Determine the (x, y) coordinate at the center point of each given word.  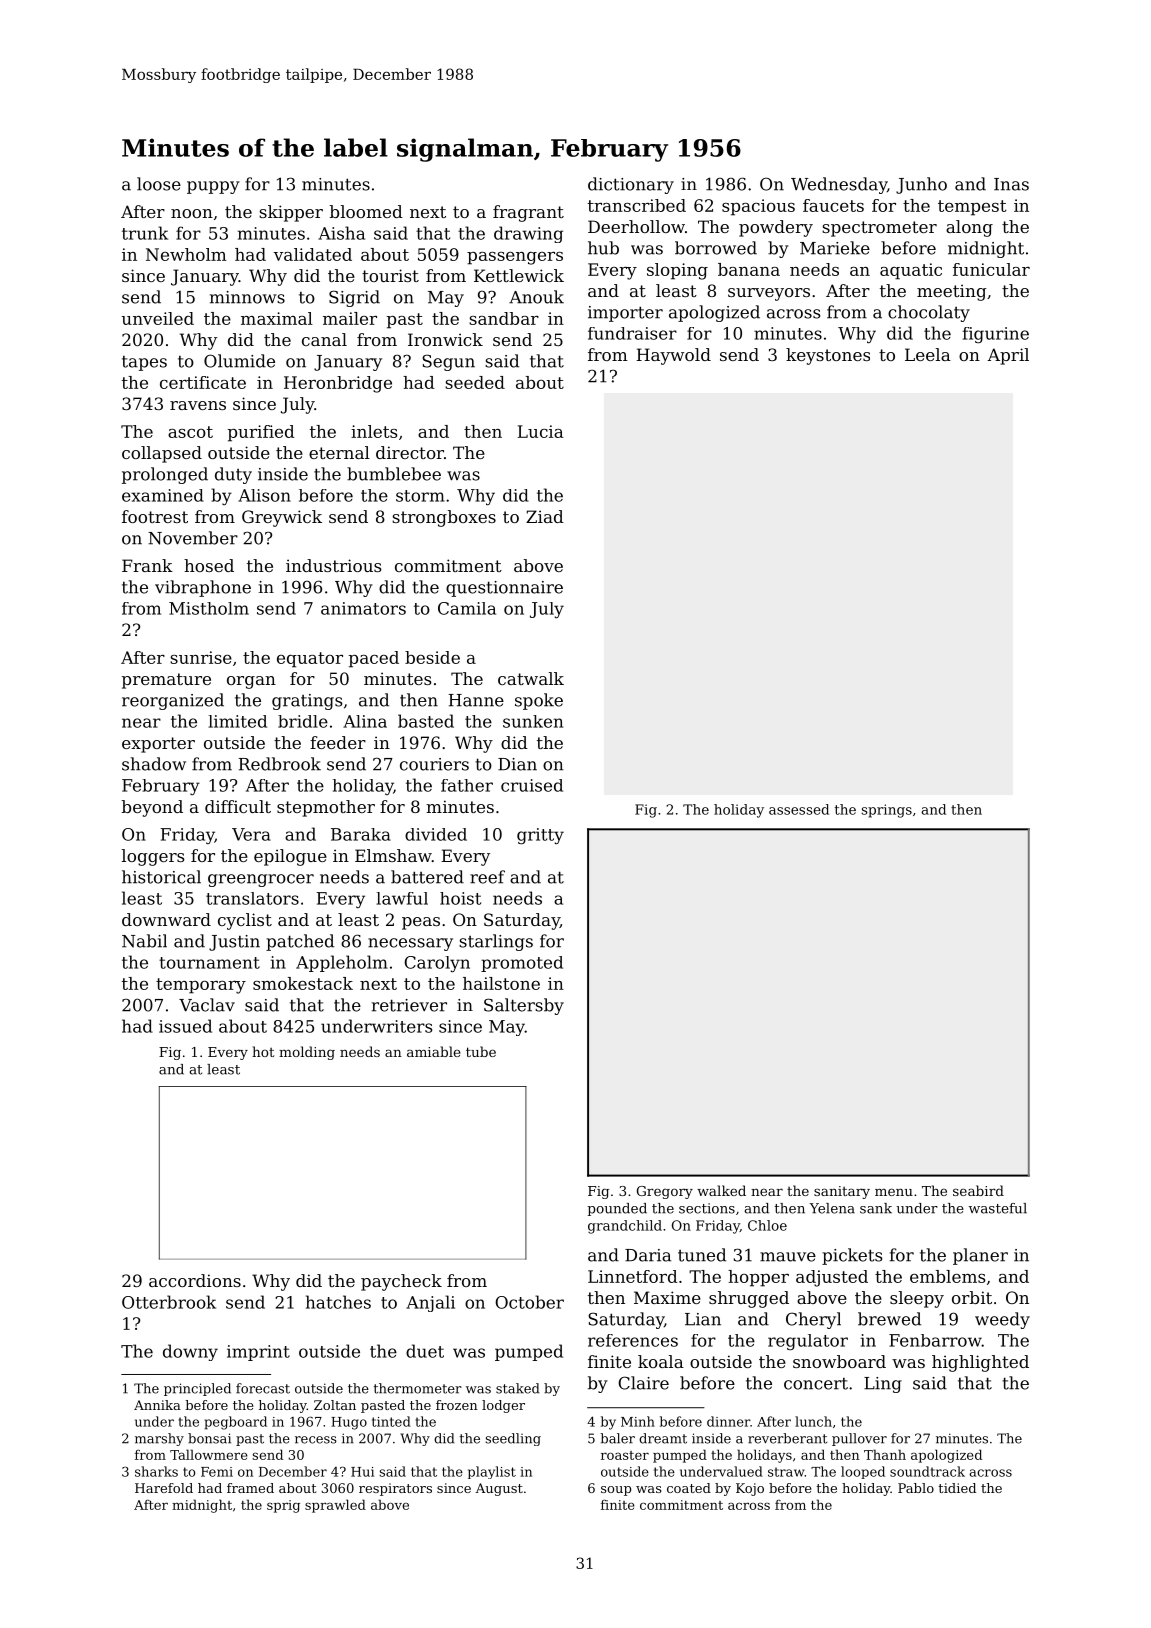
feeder (338, 742)
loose (159, 184)
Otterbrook (169, 1302)
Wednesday (839, 185)
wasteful (998, 1208)
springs (887, 811)
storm (420, 496)
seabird (978, 1190)
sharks (156, 1471)
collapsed (162, 454)
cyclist (245, 921)
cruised (532, 785)
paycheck (401, 1282)
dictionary (631, 185)
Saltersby (524, 1006)
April (1008, 356)
